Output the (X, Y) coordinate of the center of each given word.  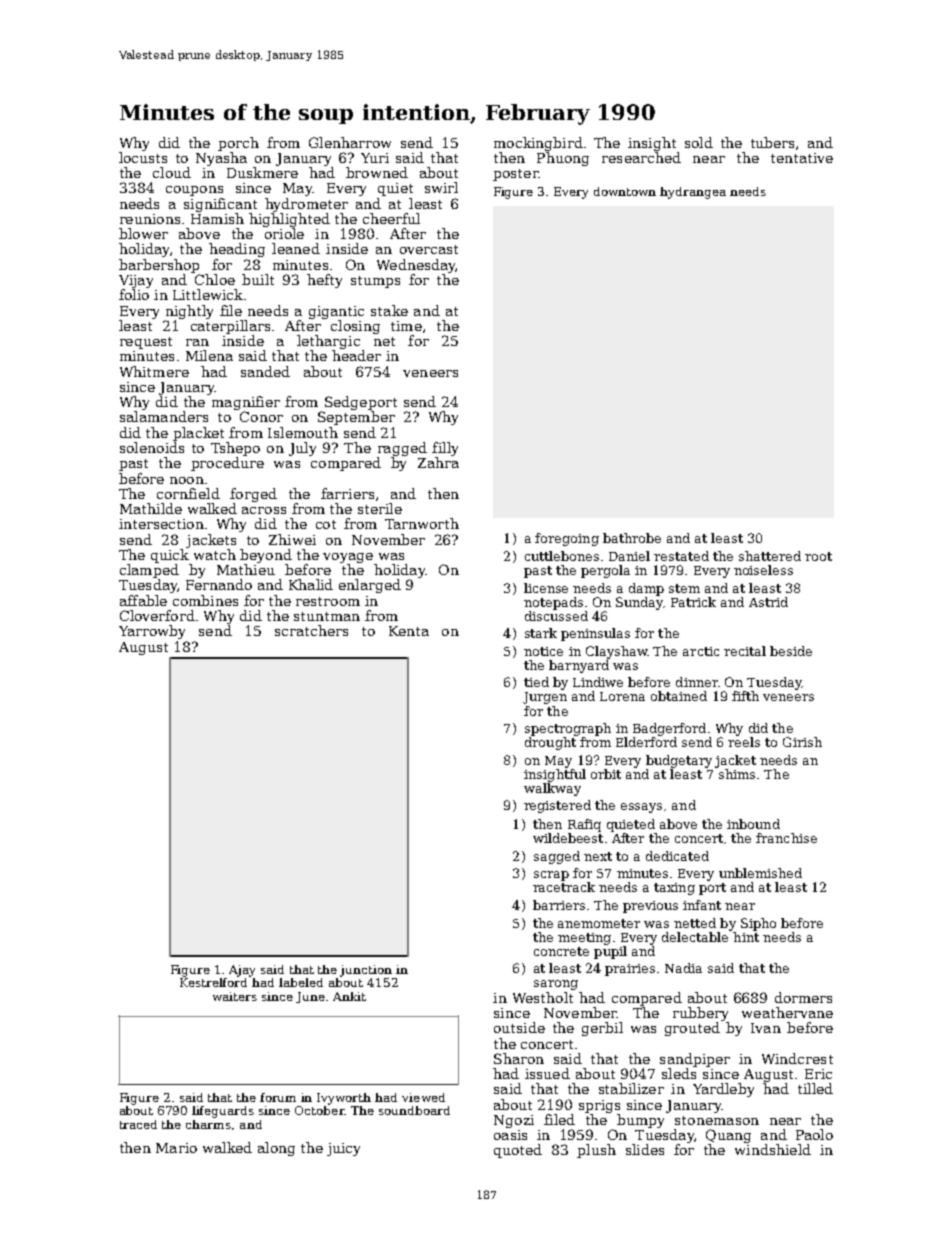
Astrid (768, 602)
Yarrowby (152, 632)
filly (445, 449)
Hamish (217, 218)
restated (681, 556)
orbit (606, 774)
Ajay (242, 971)
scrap (551, 876)
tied (536, 682)
